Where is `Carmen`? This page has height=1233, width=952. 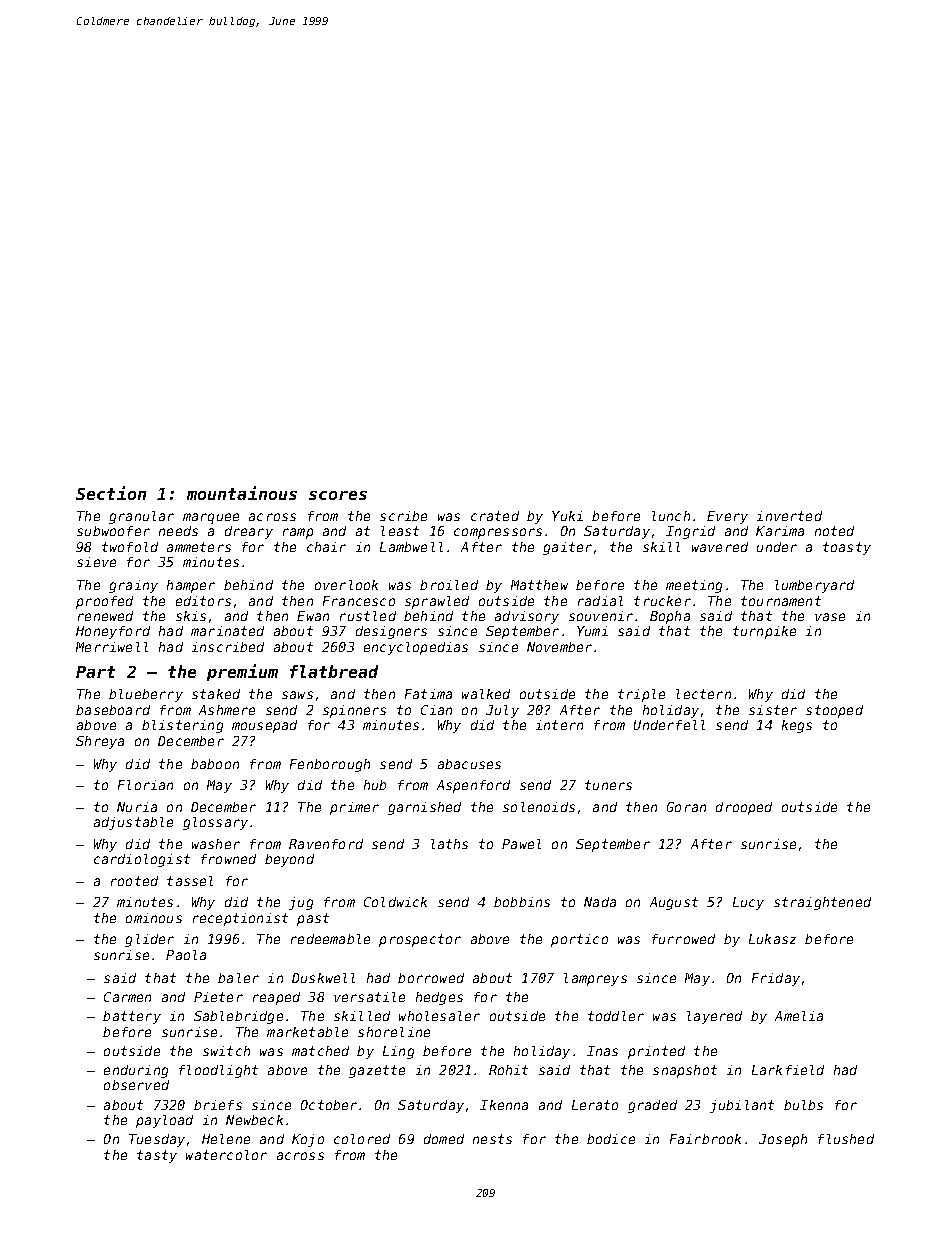 Carmen is located at coordinates (127, 997).
